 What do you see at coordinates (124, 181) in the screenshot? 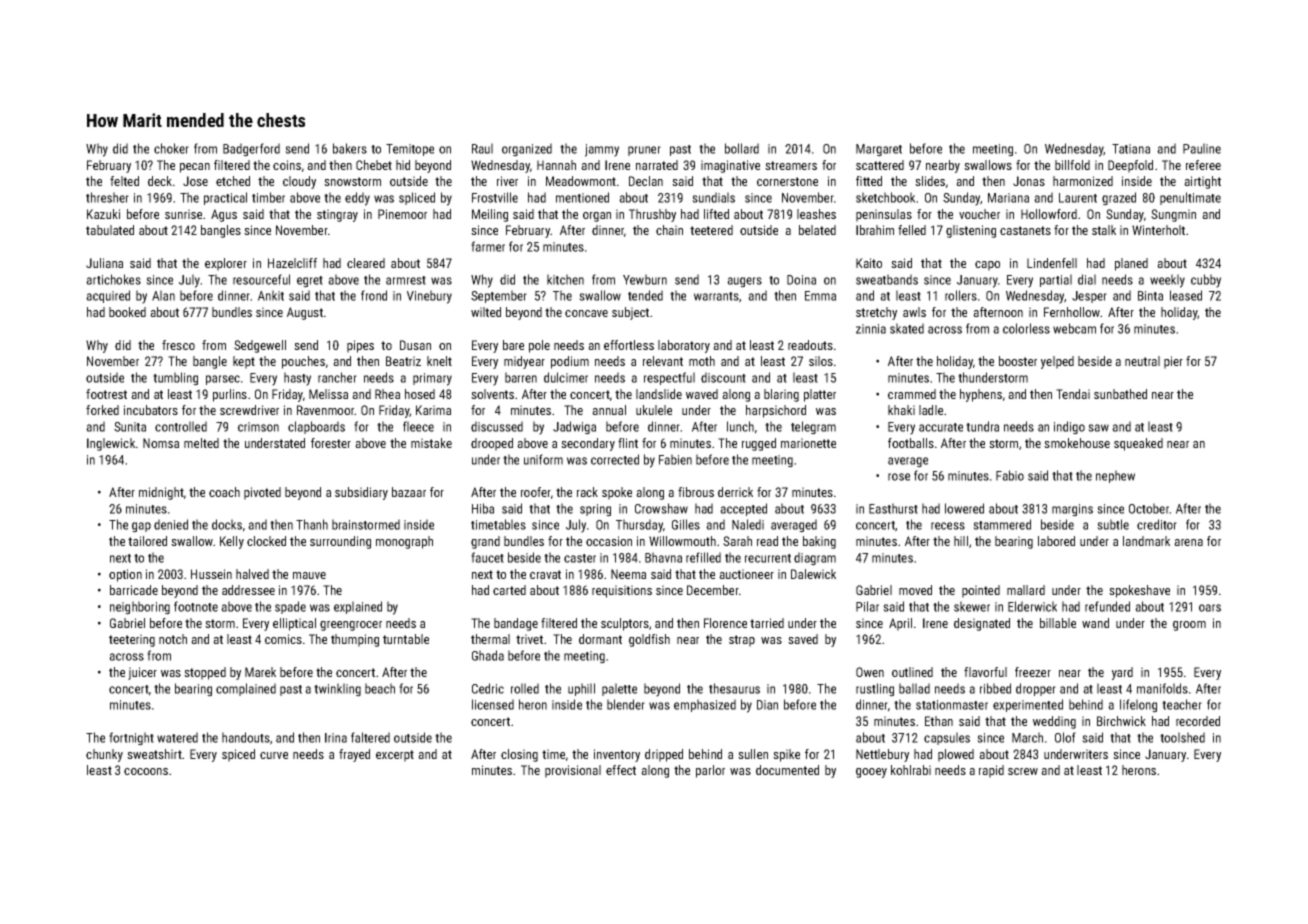
I see `felted` at bounding box center [124, 181].
